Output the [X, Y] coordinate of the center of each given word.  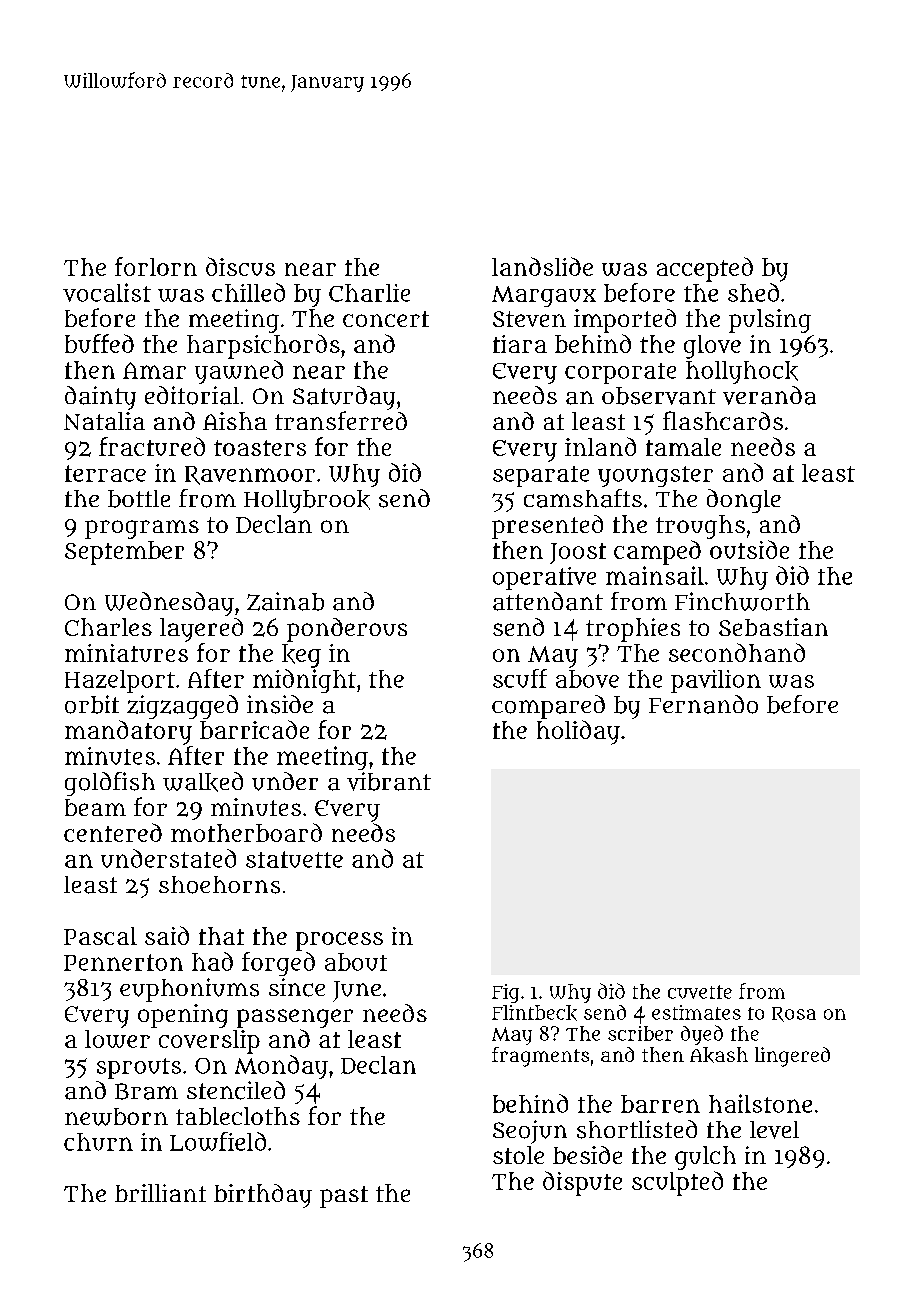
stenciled [236, 1090]
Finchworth [742, 601]
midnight [304, 681]
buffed [99, 343]
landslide [542, 266]
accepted [705, 269]
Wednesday [169, 604]
